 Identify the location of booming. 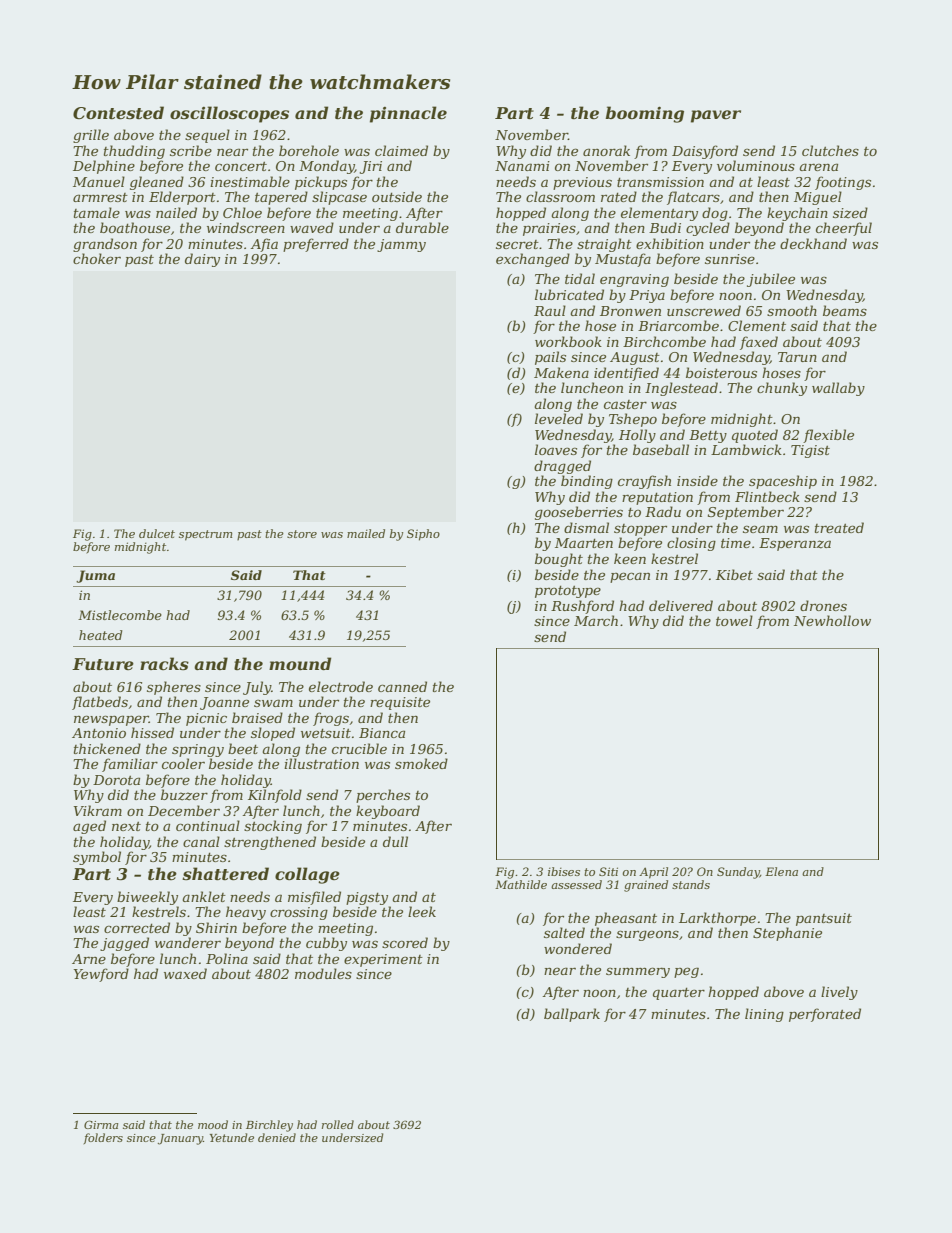
(644, 114).
